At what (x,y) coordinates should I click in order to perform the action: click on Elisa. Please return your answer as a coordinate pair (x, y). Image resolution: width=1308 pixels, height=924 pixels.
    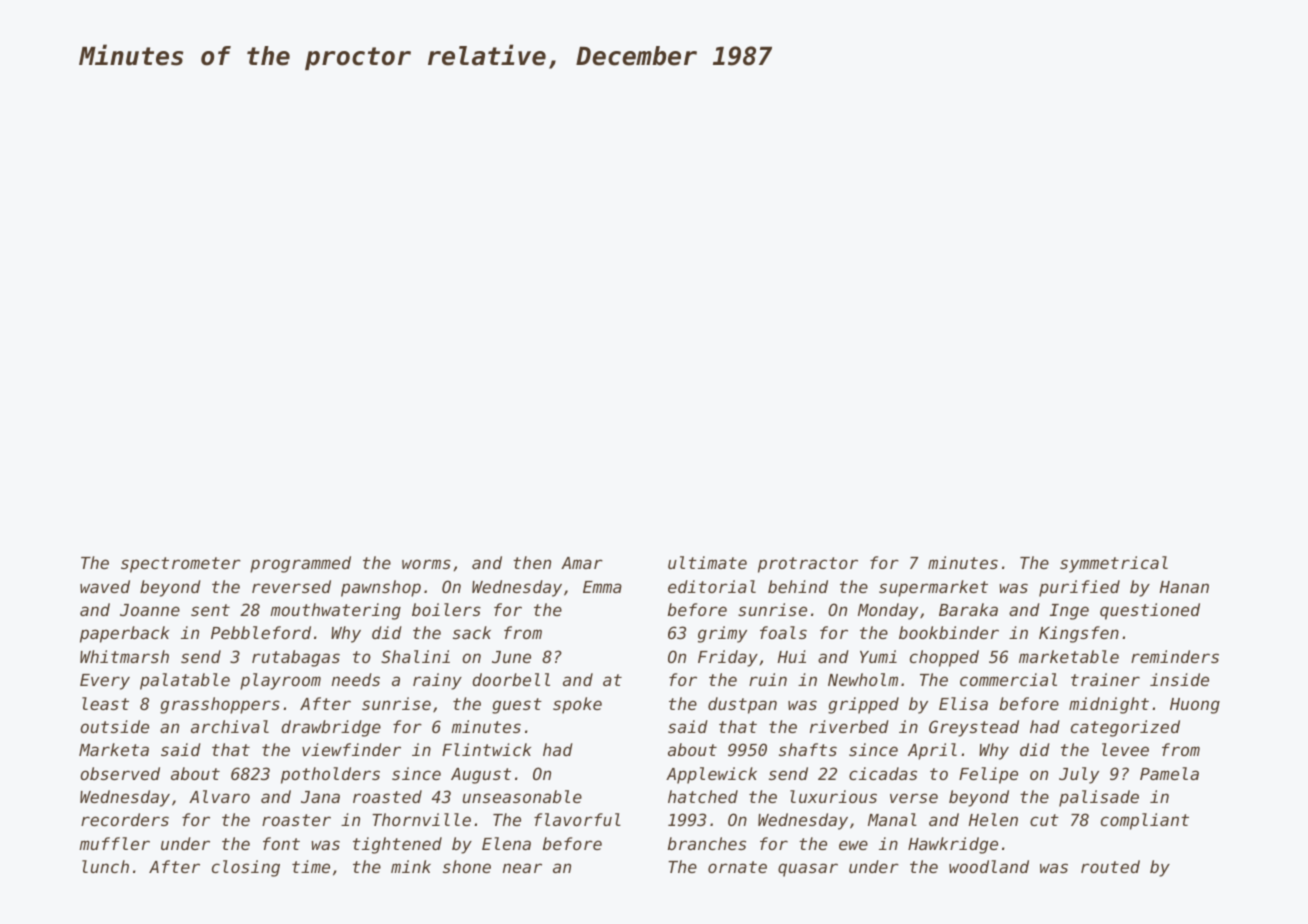
    Looking at the image, I should click on (963, 703).
